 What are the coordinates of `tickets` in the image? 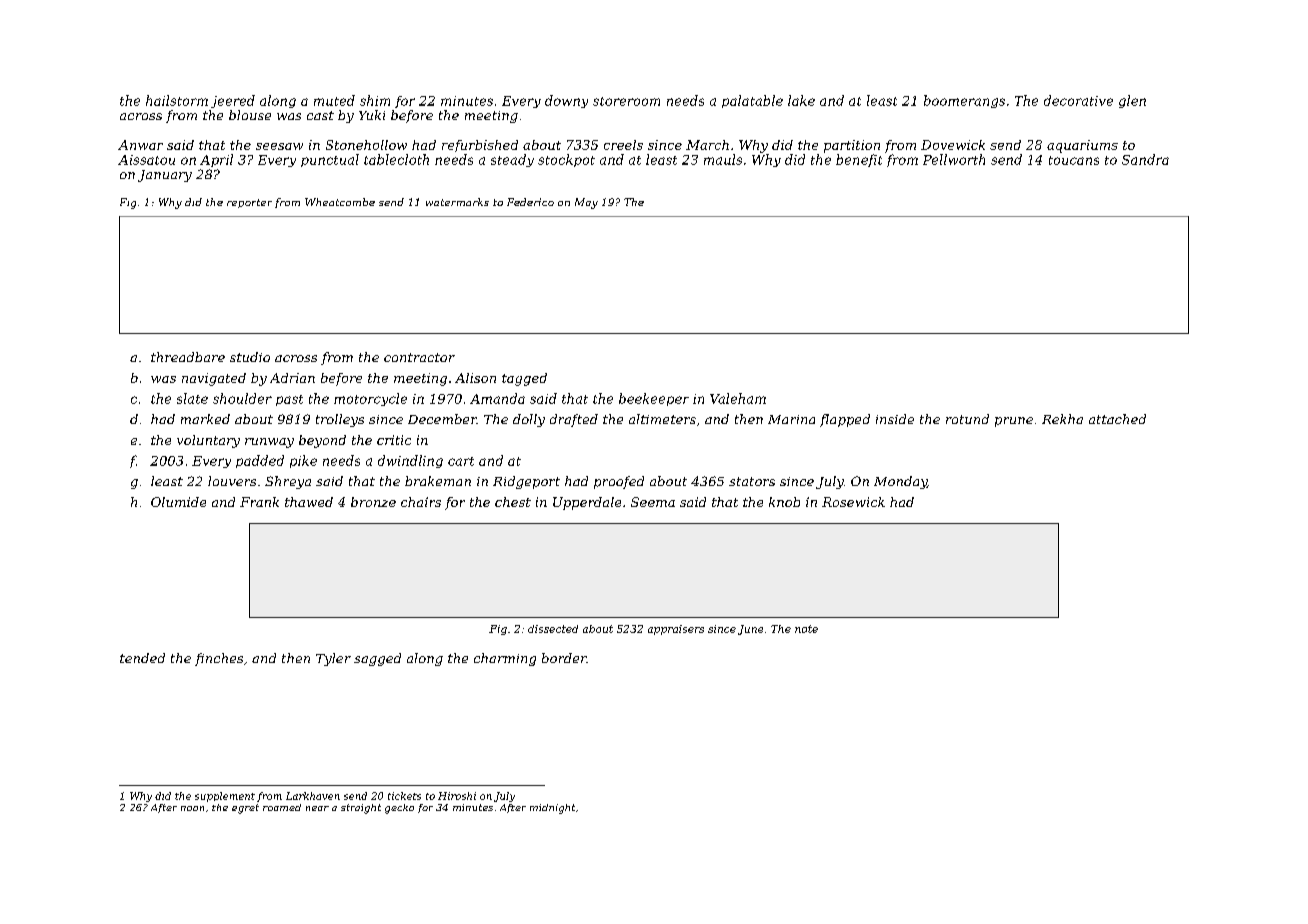 It's located at (404, 796).
